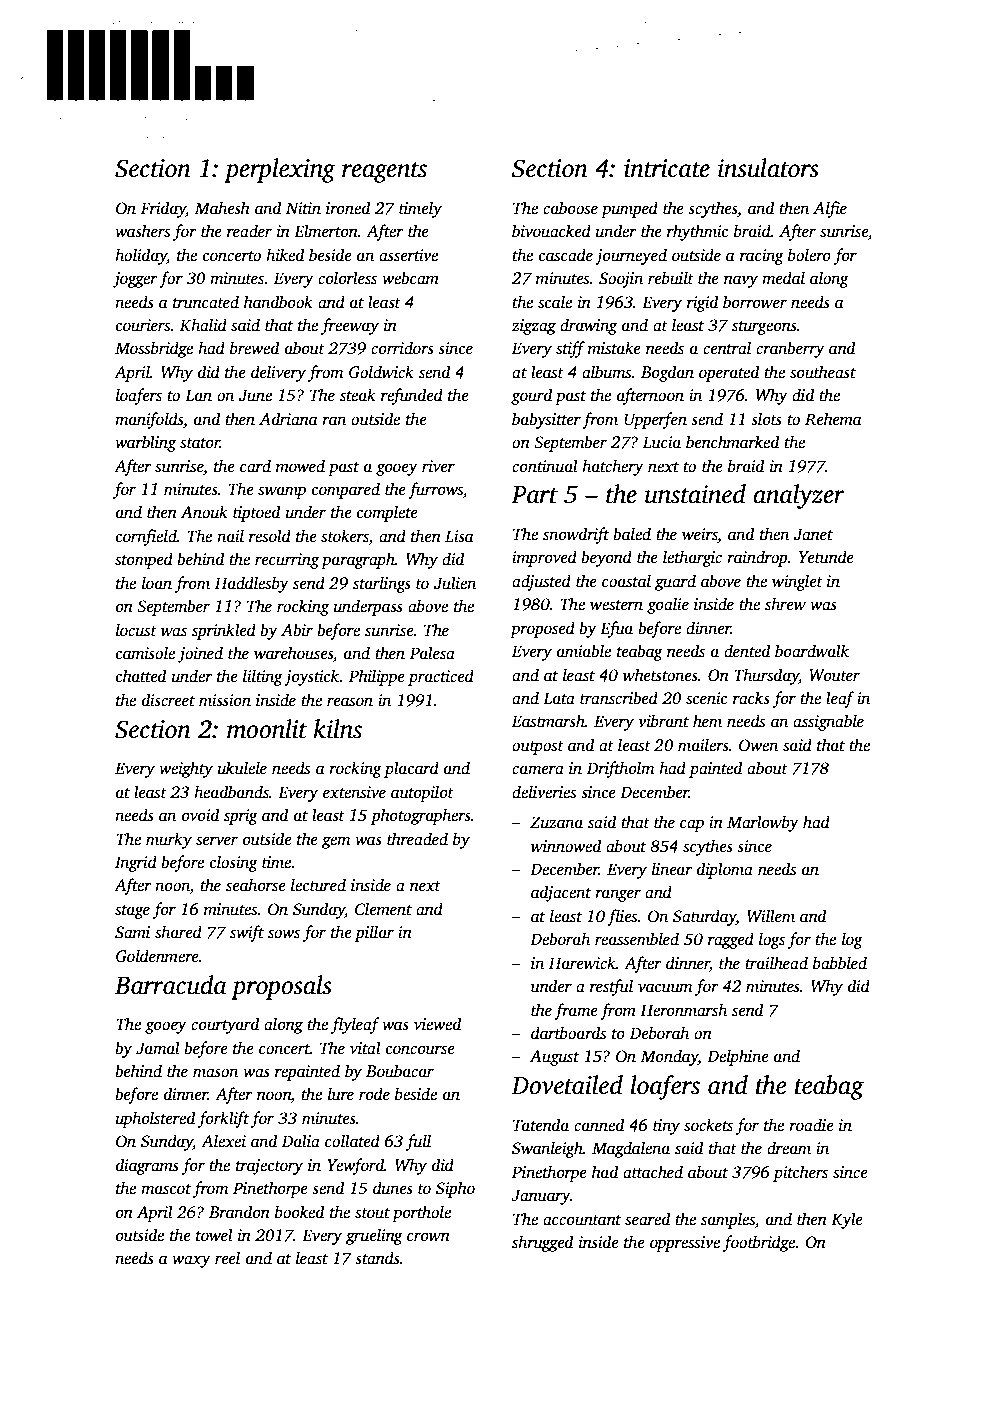 The image size is (989, 1405). I want to click on washers, so click(142, 231).
